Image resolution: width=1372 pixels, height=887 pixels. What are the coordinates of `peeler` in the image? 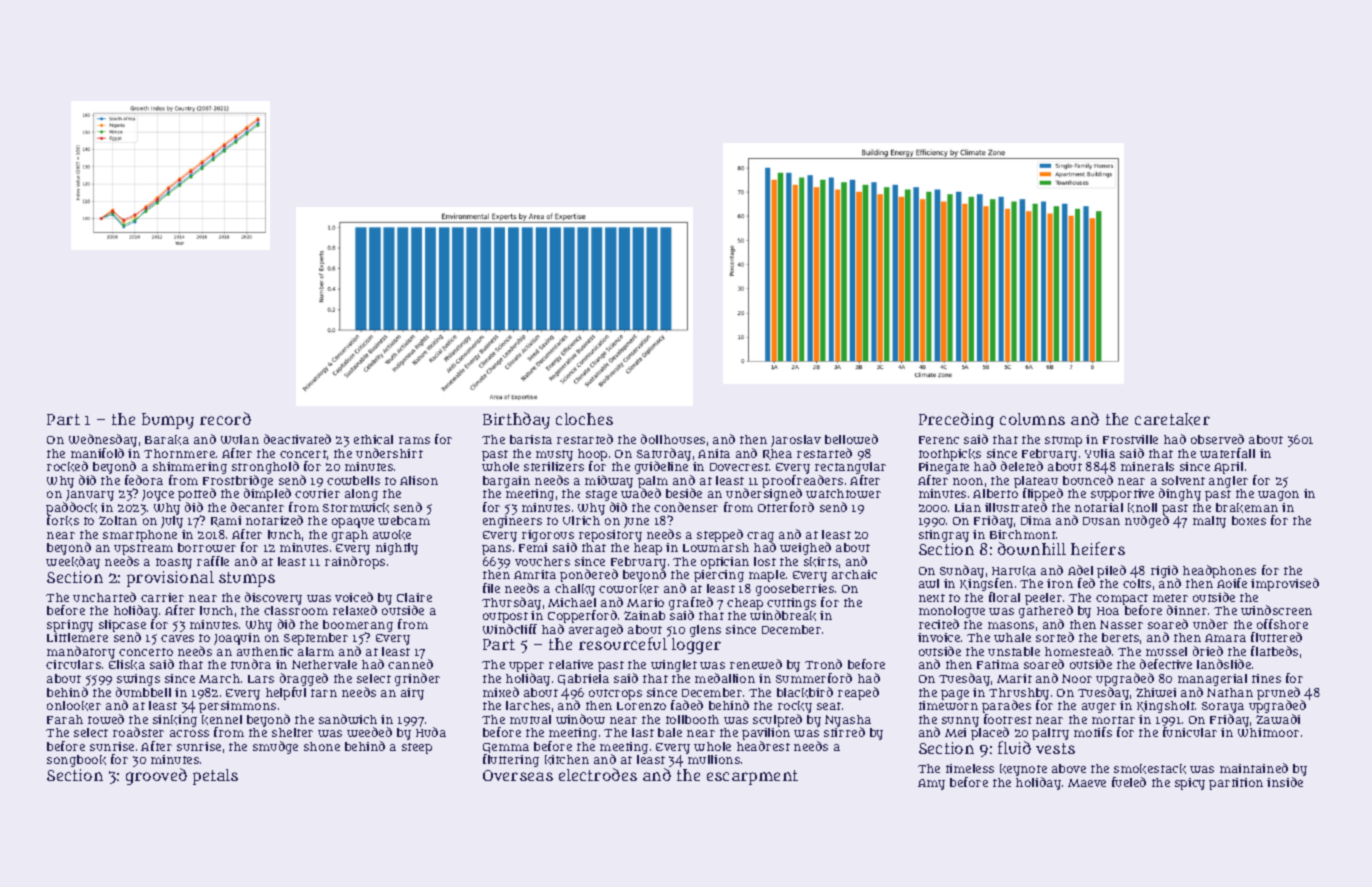 It's located at (1043, 599).
